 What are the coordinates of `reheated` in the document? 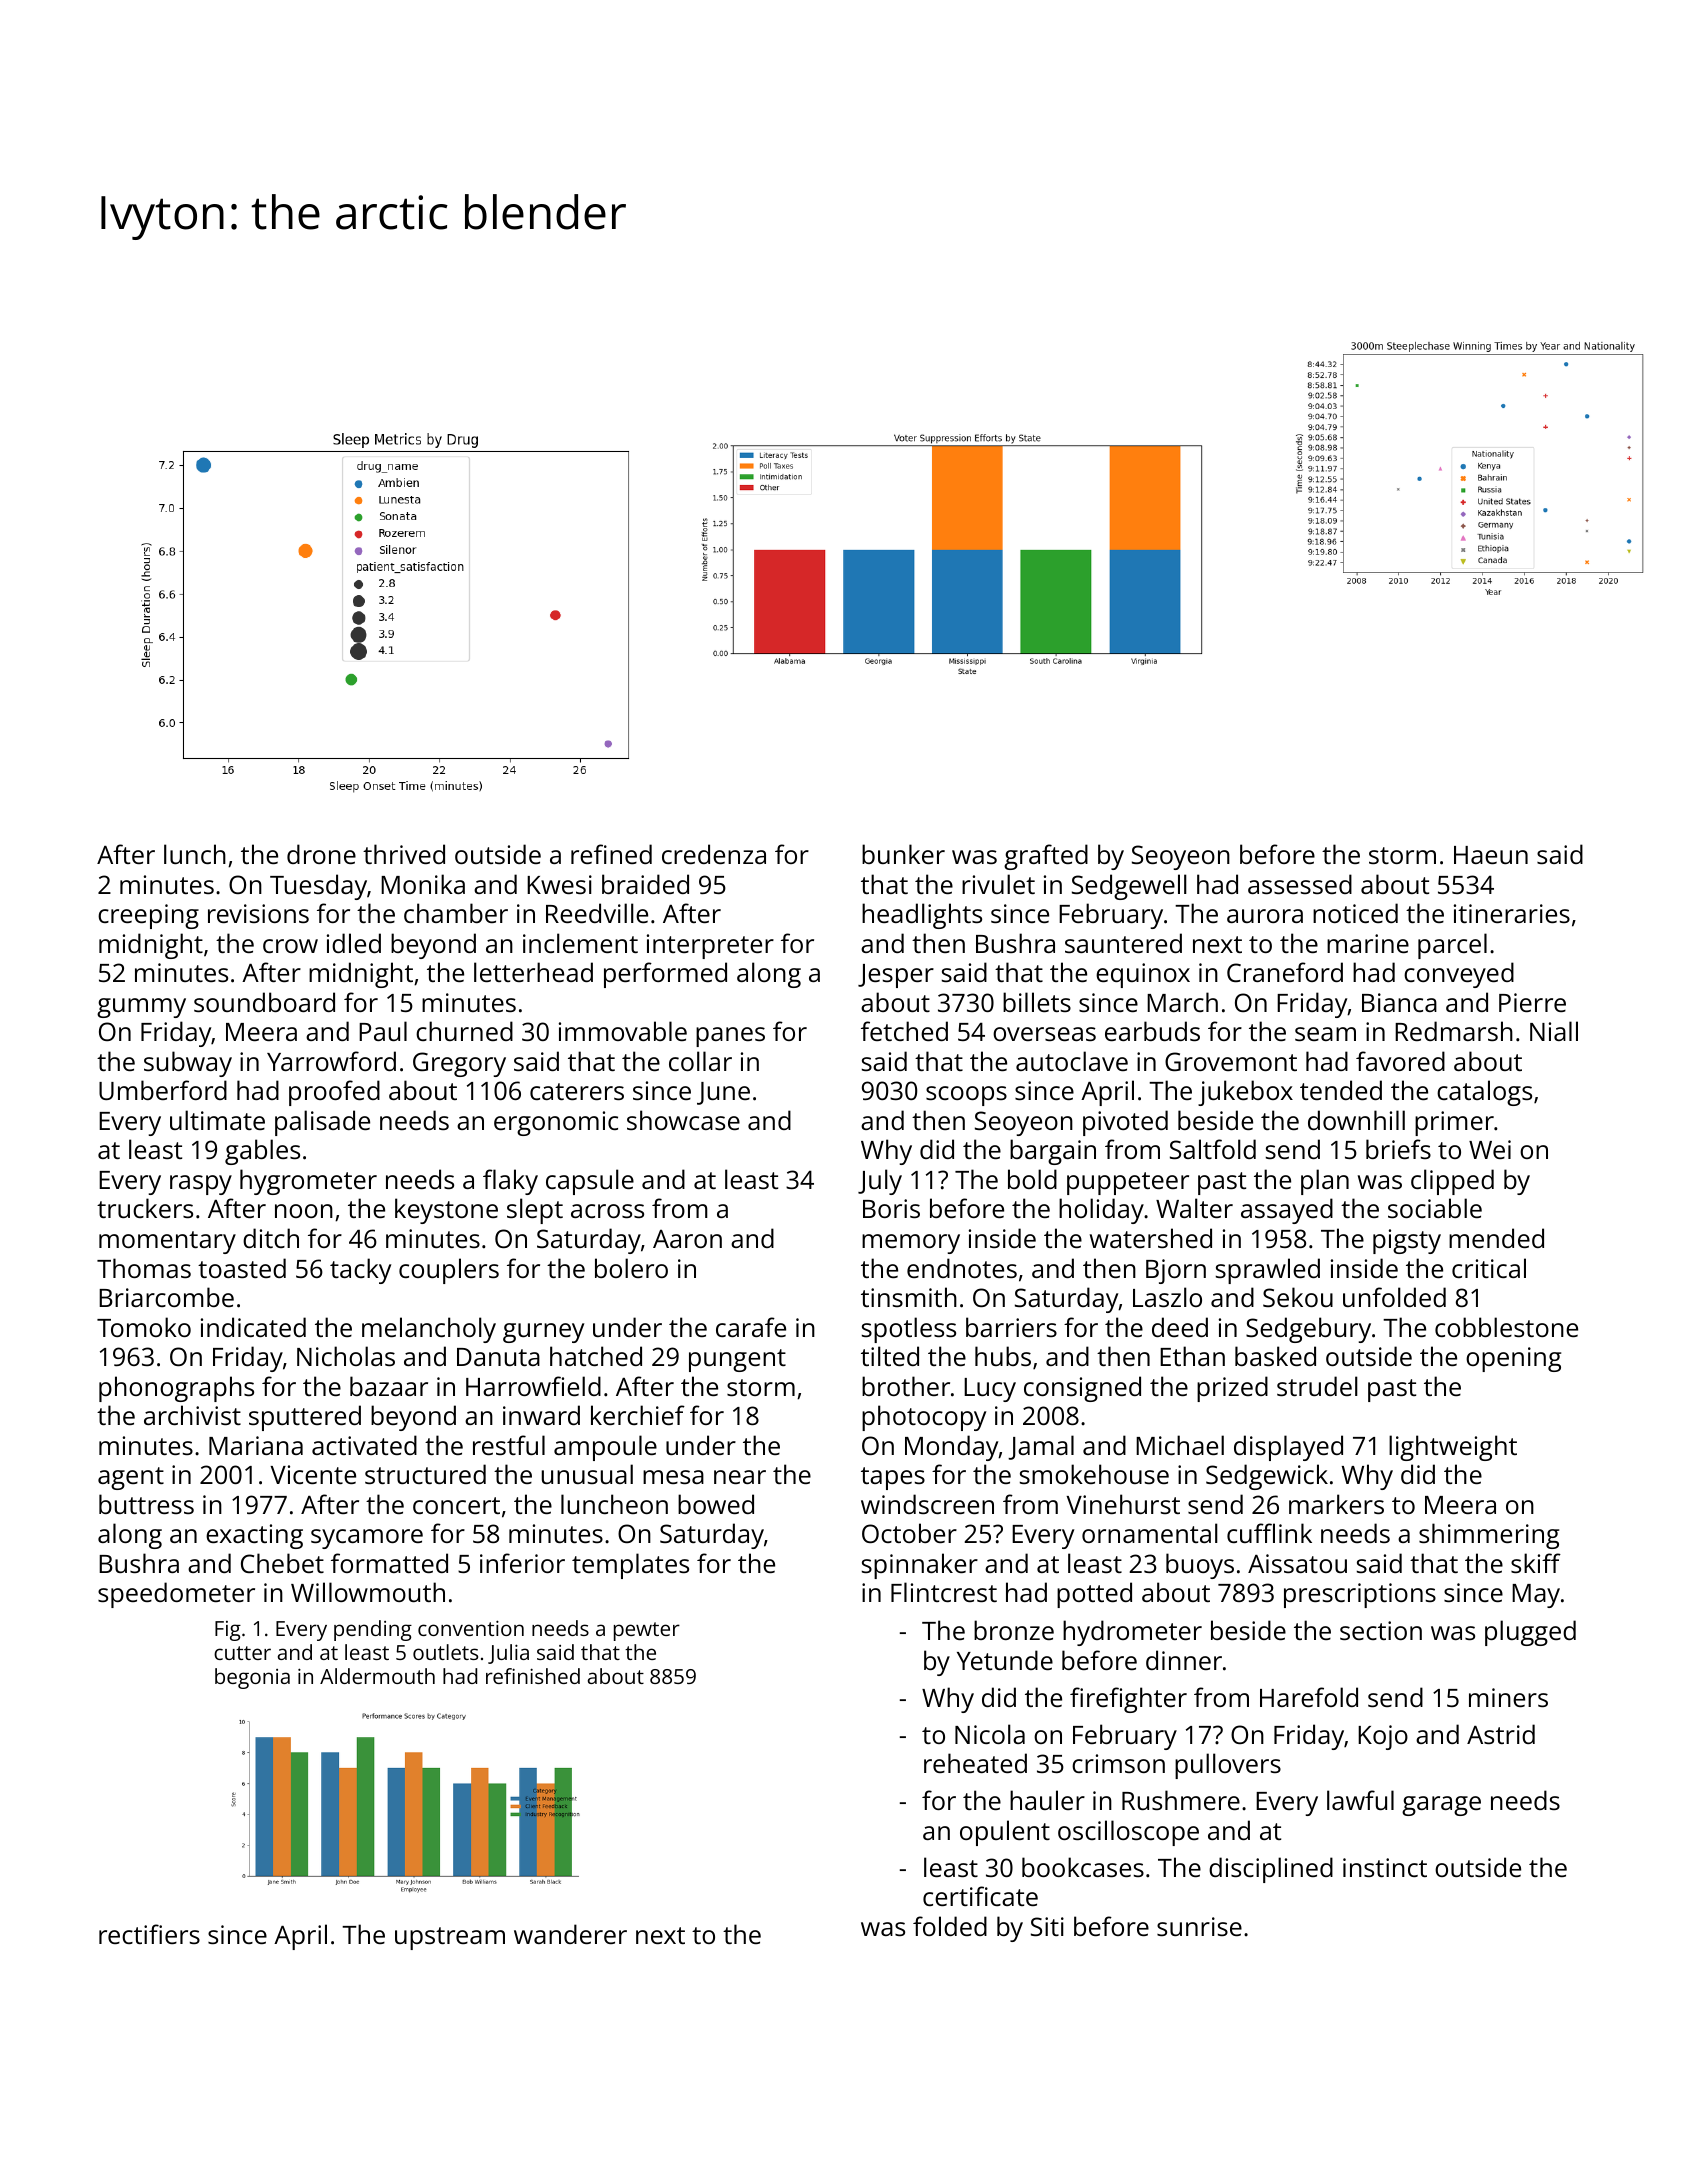 It's located at (975, 1763).
